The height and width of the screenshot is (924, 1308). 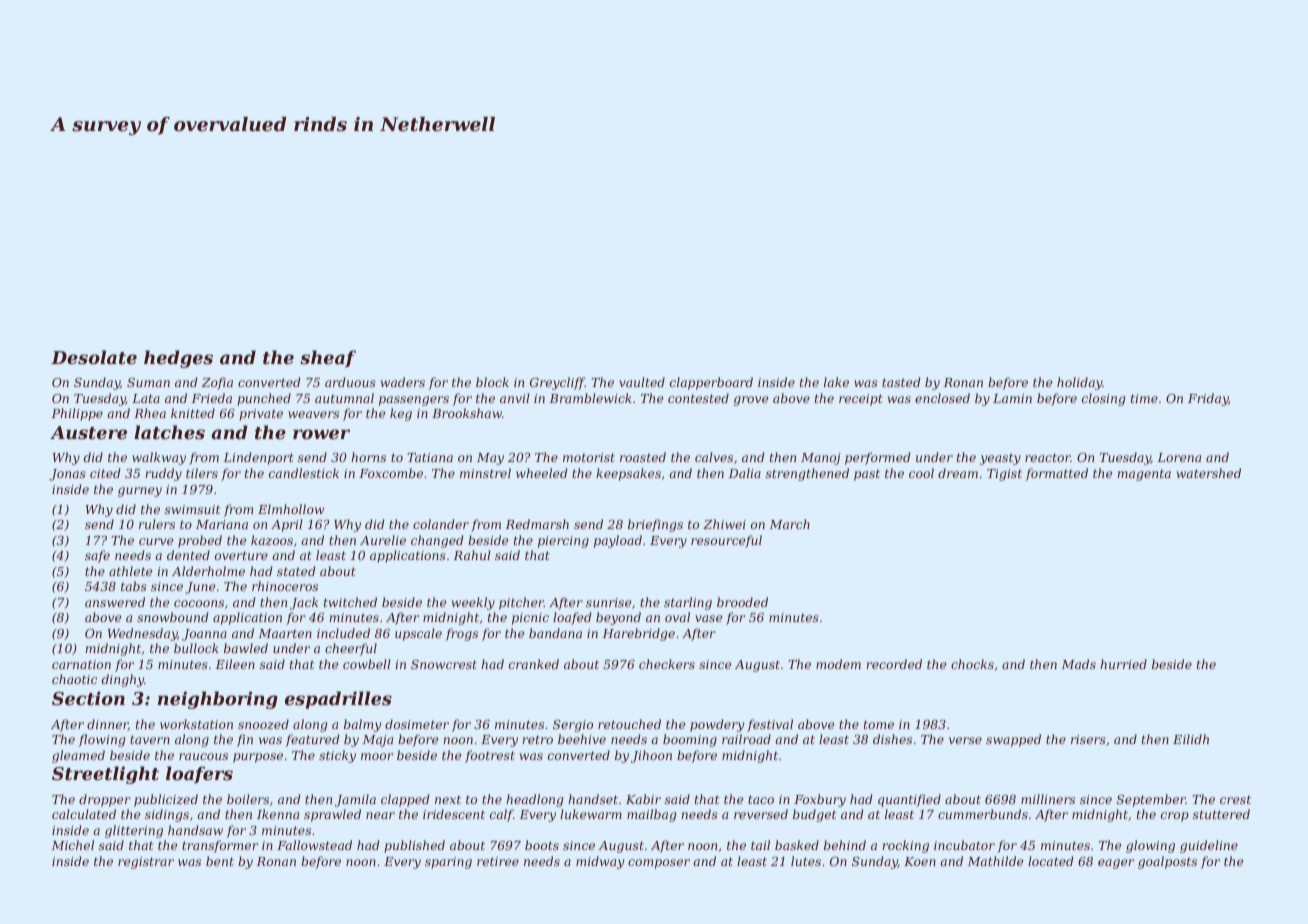 What do you see at coordinates (1080, 383) in the screenshot?
I see `holiday` at bounding box center [1080, 383].
